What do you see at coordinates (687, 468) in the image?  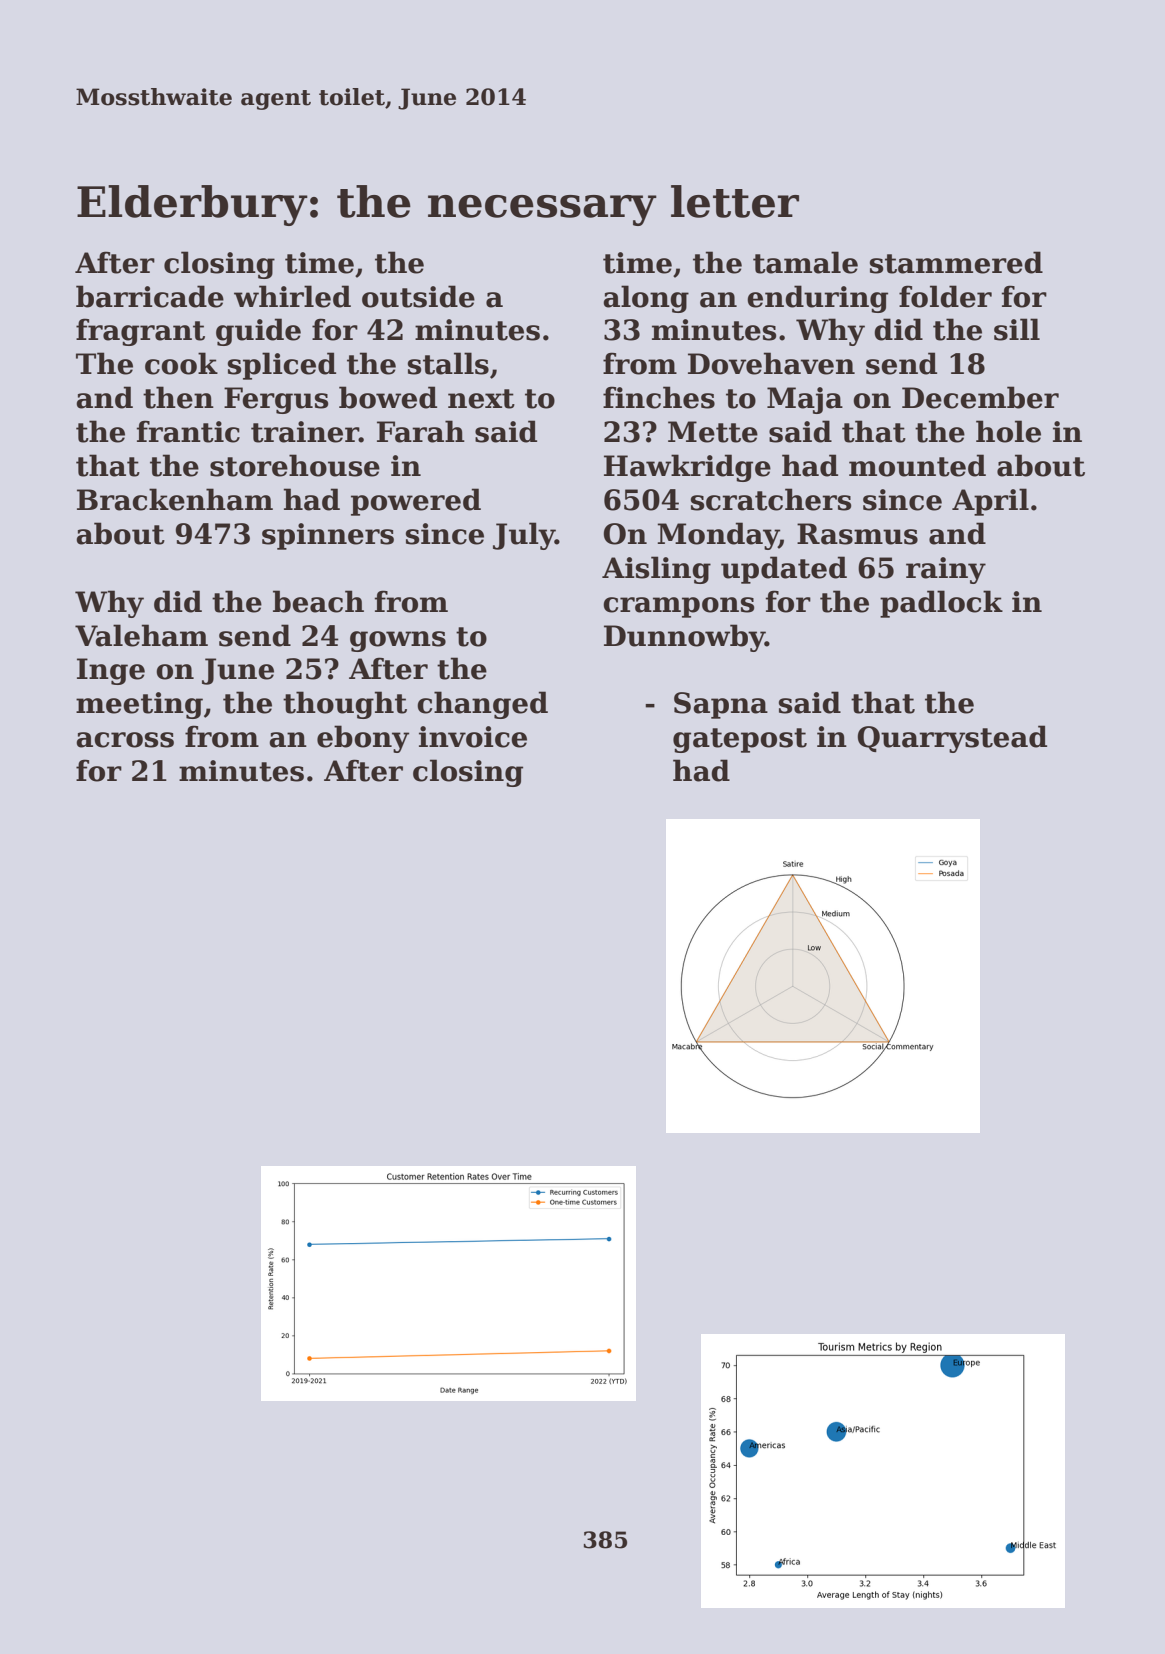 I see `Hawkridge` at bounding box center [687, 468].
